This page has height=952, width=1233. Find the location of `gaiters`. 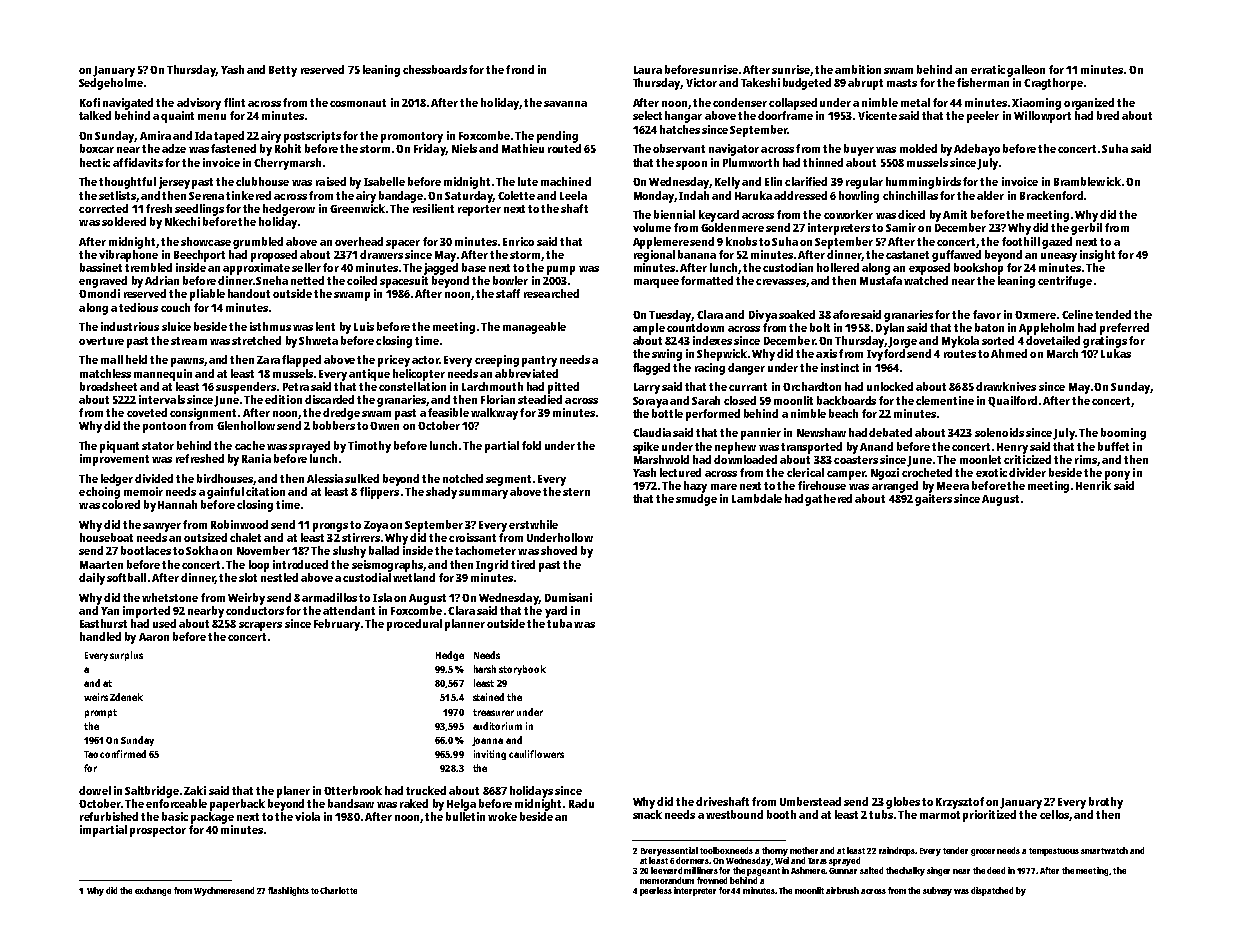

gaiters is located at coordinates (933, 500).
